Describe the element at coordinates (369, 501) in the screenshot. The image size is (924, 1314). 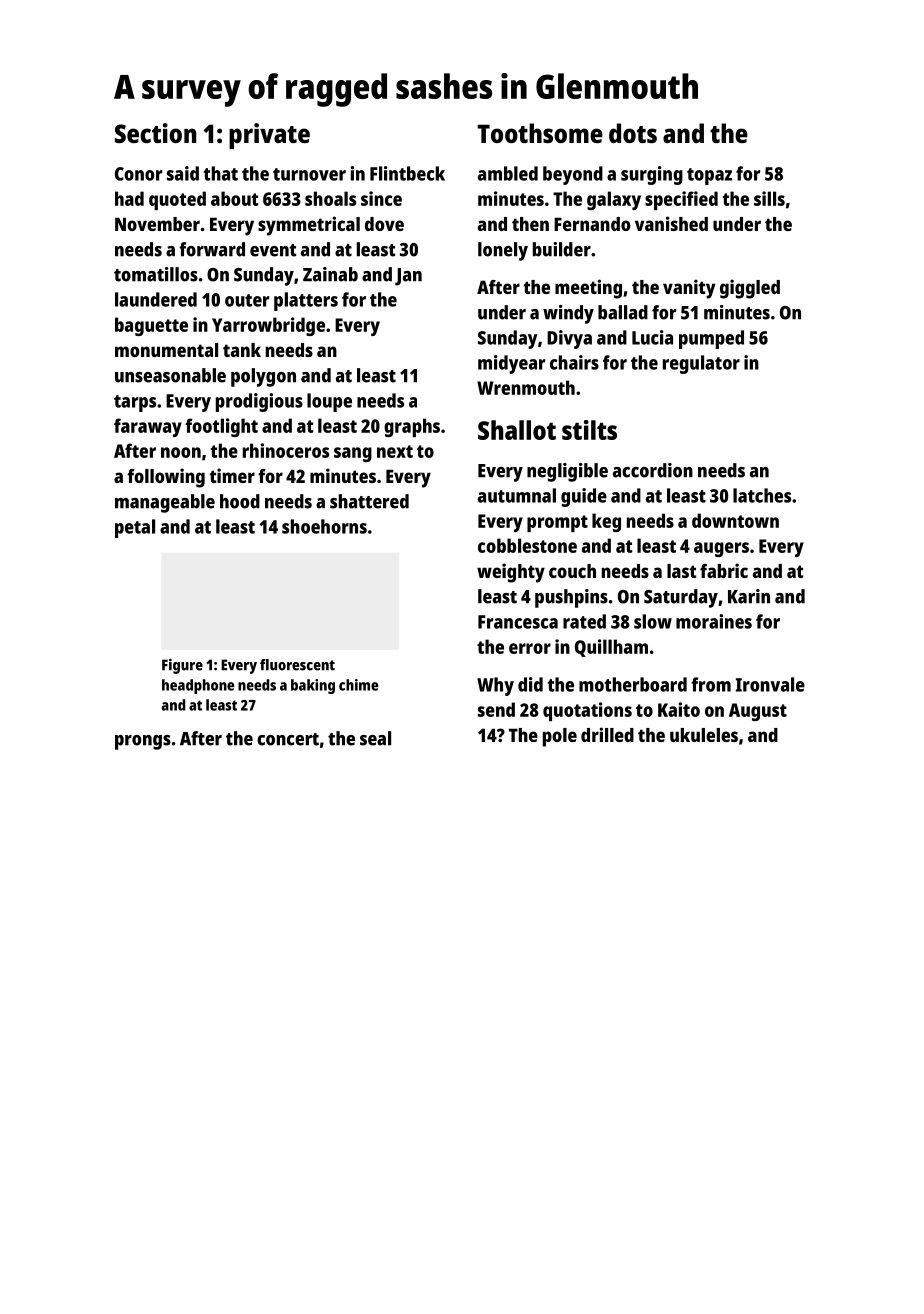
I see `shattered` at that location.
